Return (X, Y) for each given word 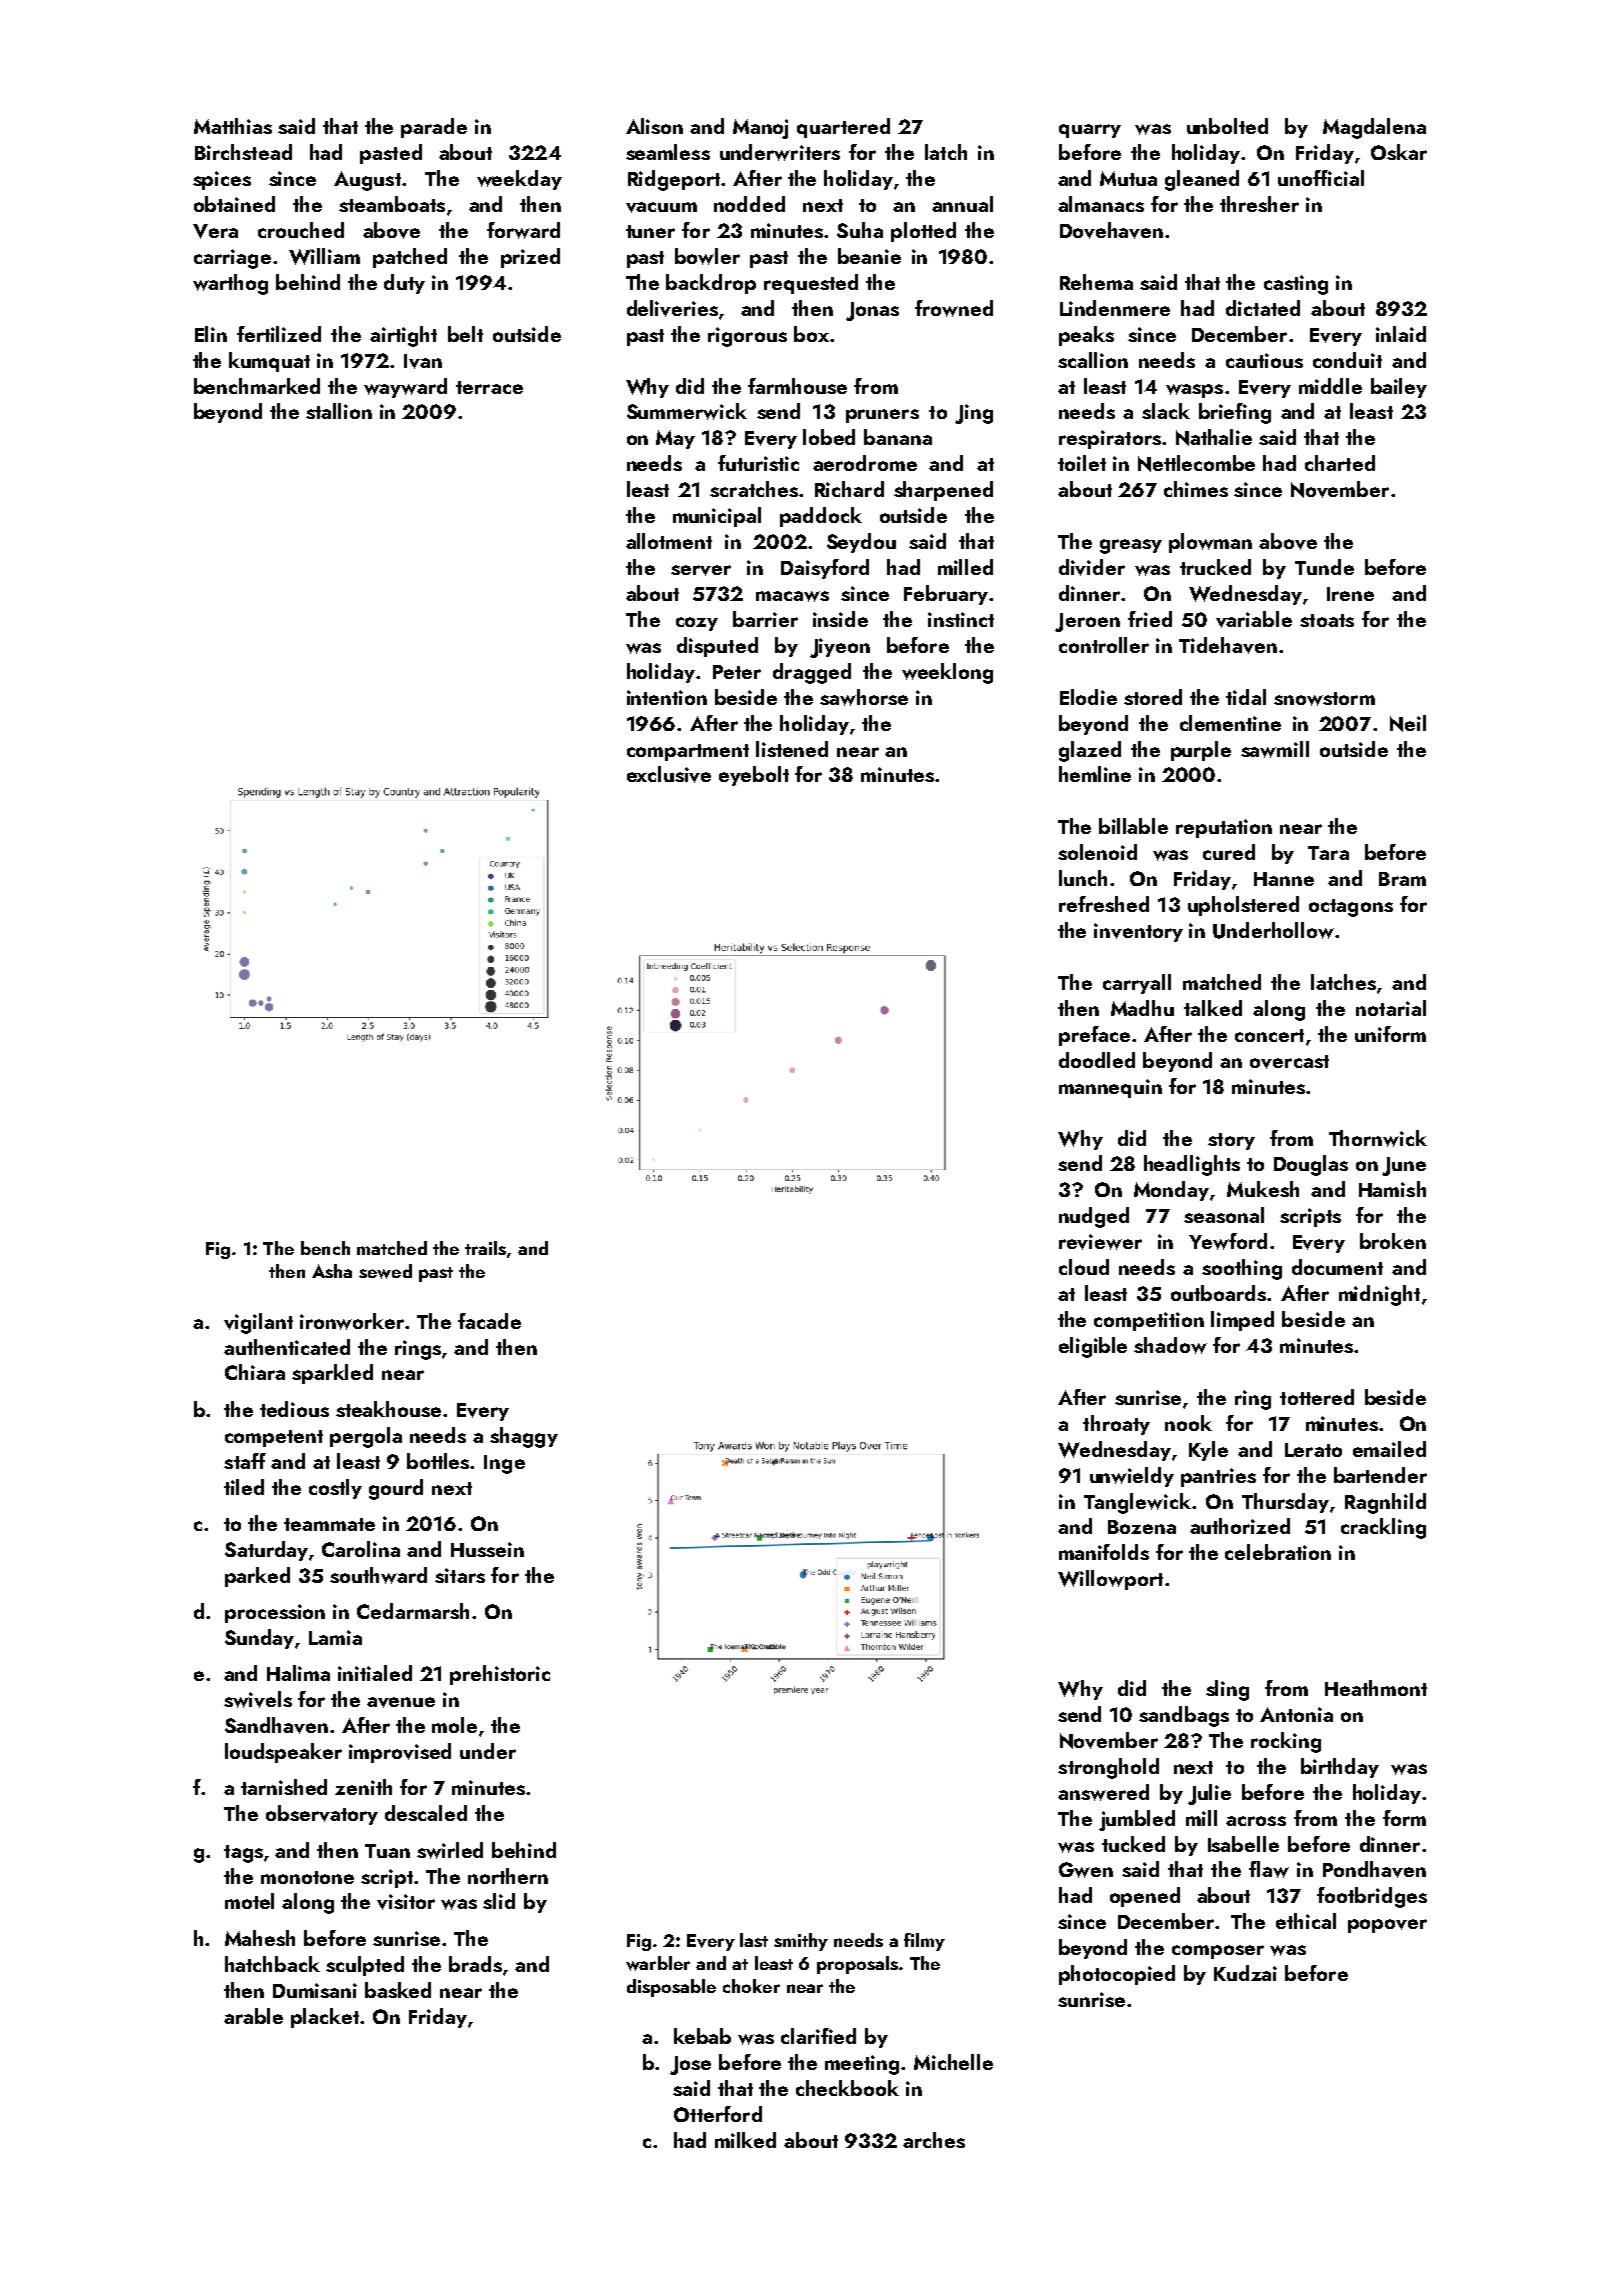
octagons (1351, 908)
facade (489, 1321)
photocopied (1117, 1975)
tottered (1317, 1397)
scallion (1093, 360)
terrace (489, 387)
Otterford (718, 2114)
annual (962, 204)
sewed (385, 1271)
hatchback (272, 1964)
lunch (1083, 878)
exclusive (669, 774)
